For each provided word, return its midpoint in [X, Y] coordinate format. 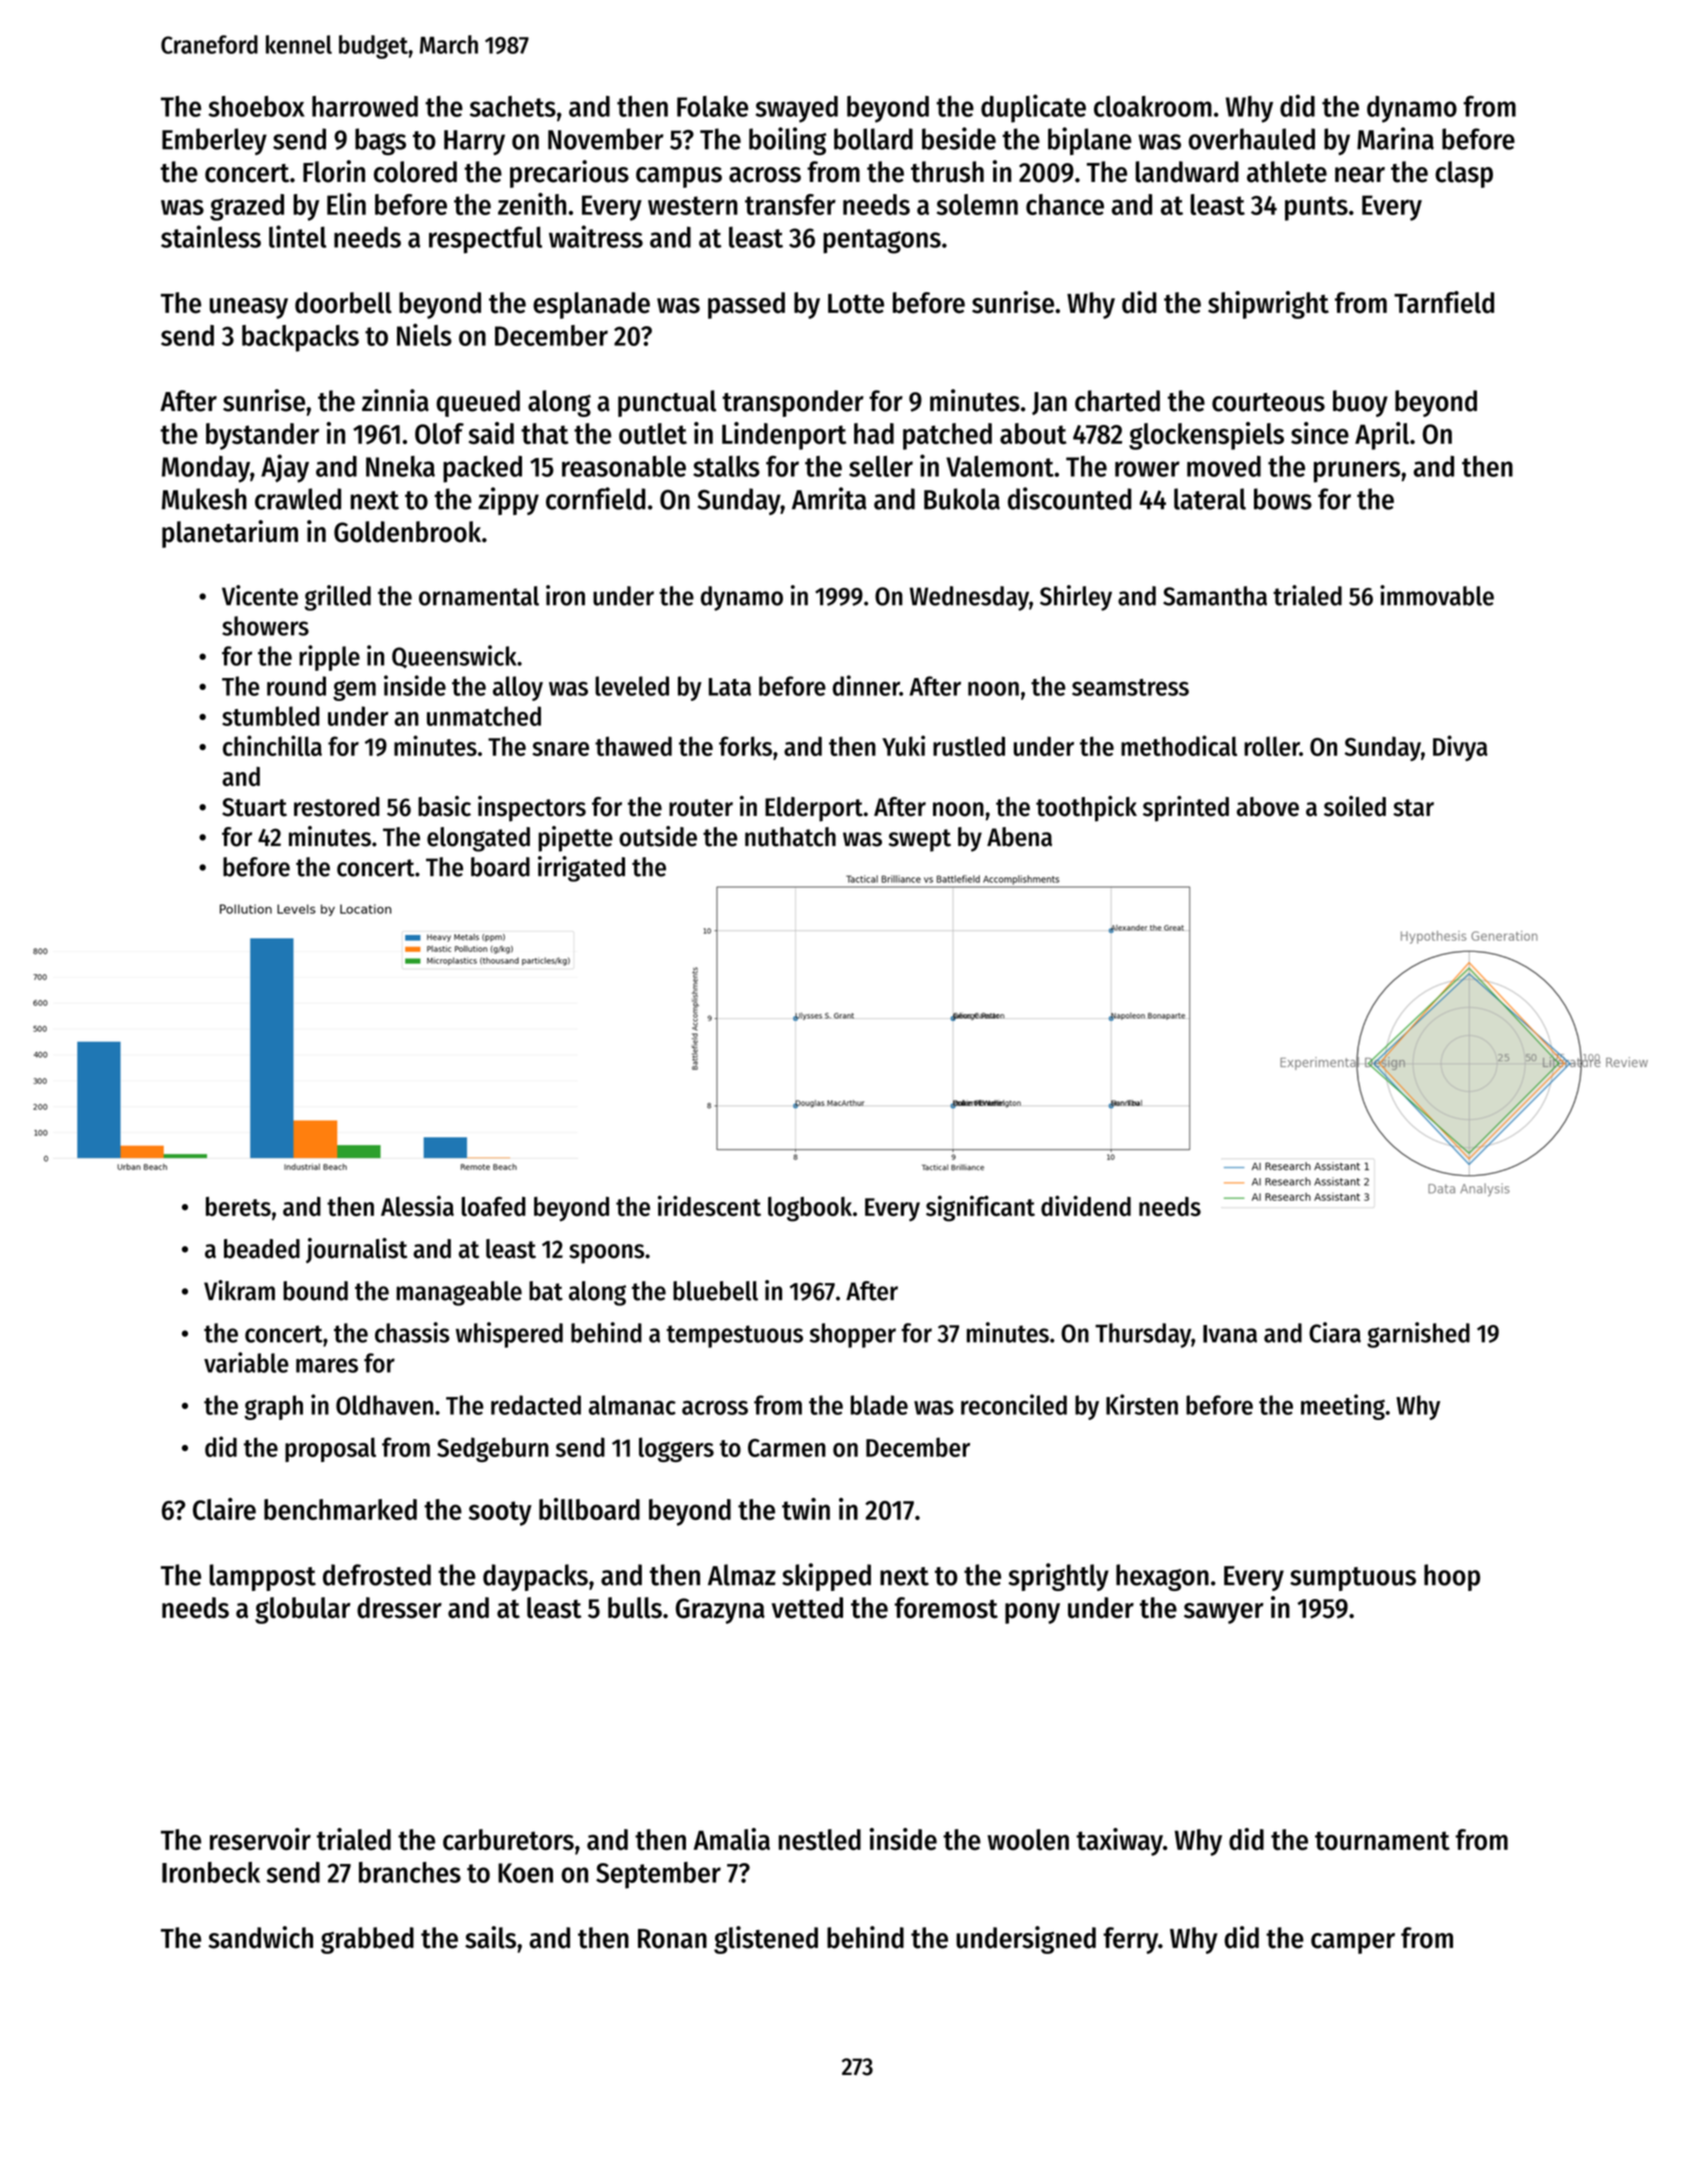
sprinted [1186, 809]
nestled [820, 1839]
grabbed [367, 1940]
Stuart [254, 807]
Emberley [214, 141]
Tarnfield [1444, 302]
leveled [632, 686]
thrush [947, 172]
